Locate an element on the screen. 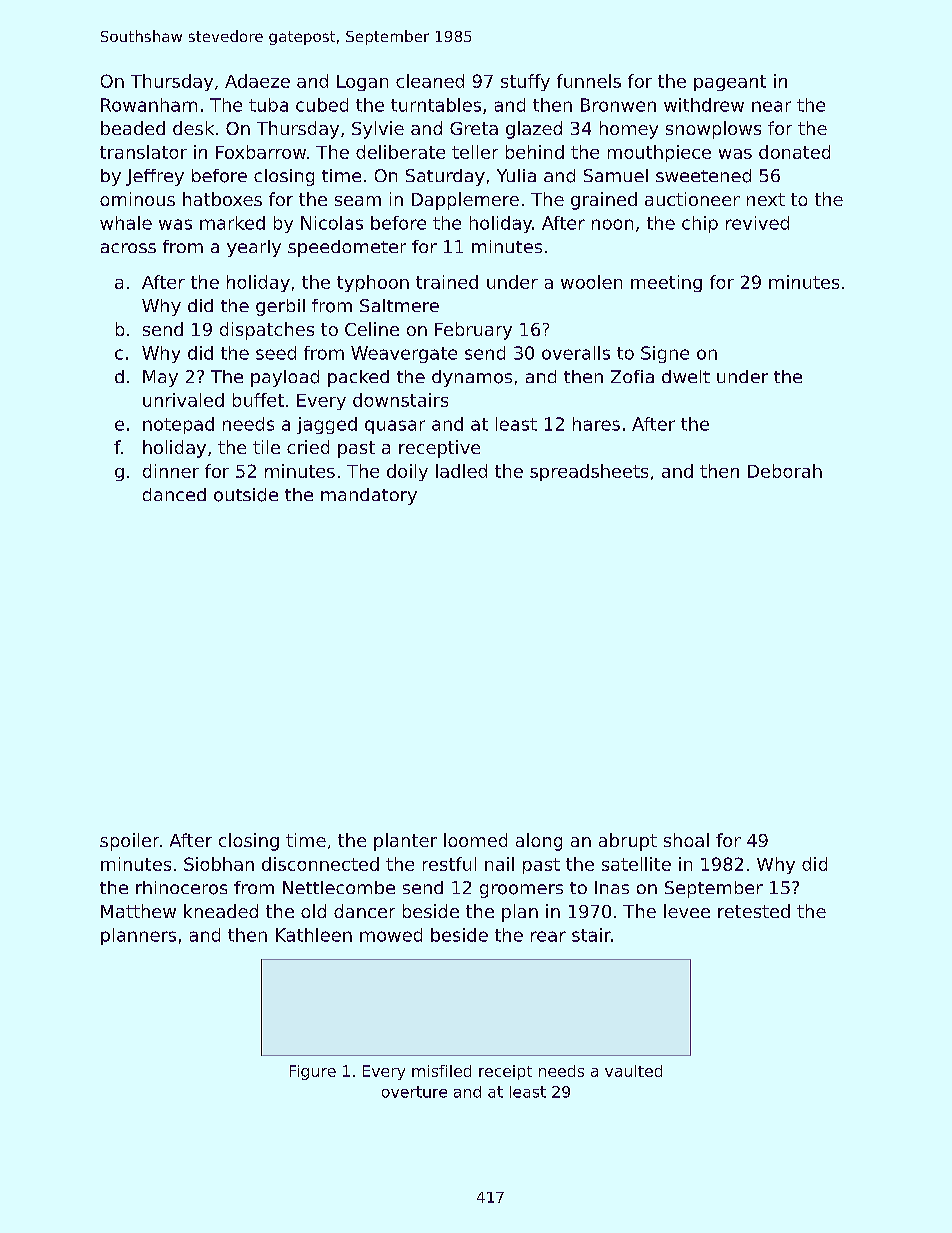 Image resolution: width=952 pixels, height=1233 pixels. mandatory is located at coordinates (369, 496).
